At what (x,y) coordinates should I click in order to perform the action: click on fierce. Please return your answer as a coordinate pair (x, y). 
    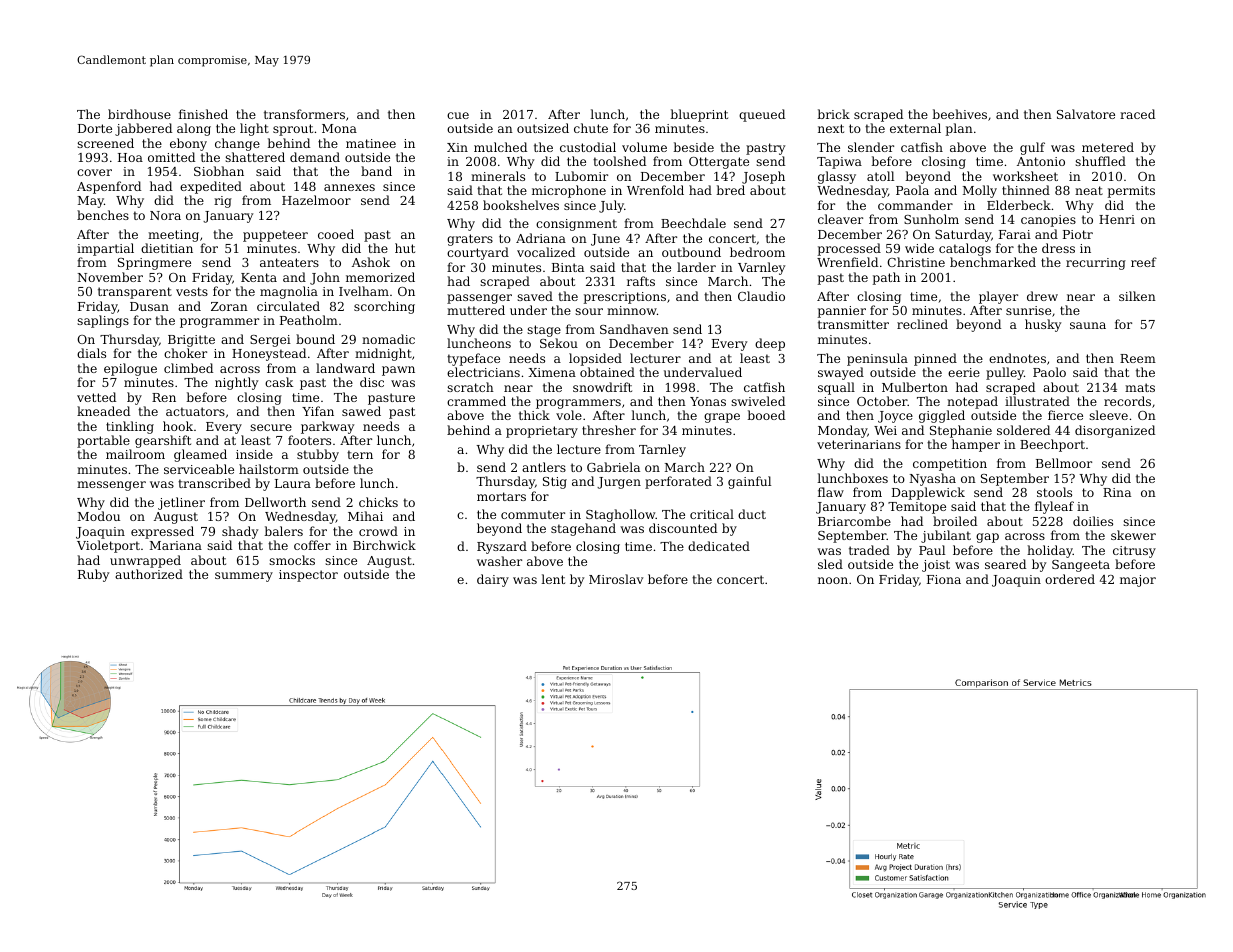
    Looking at the image, I should click on (1065, 415).
